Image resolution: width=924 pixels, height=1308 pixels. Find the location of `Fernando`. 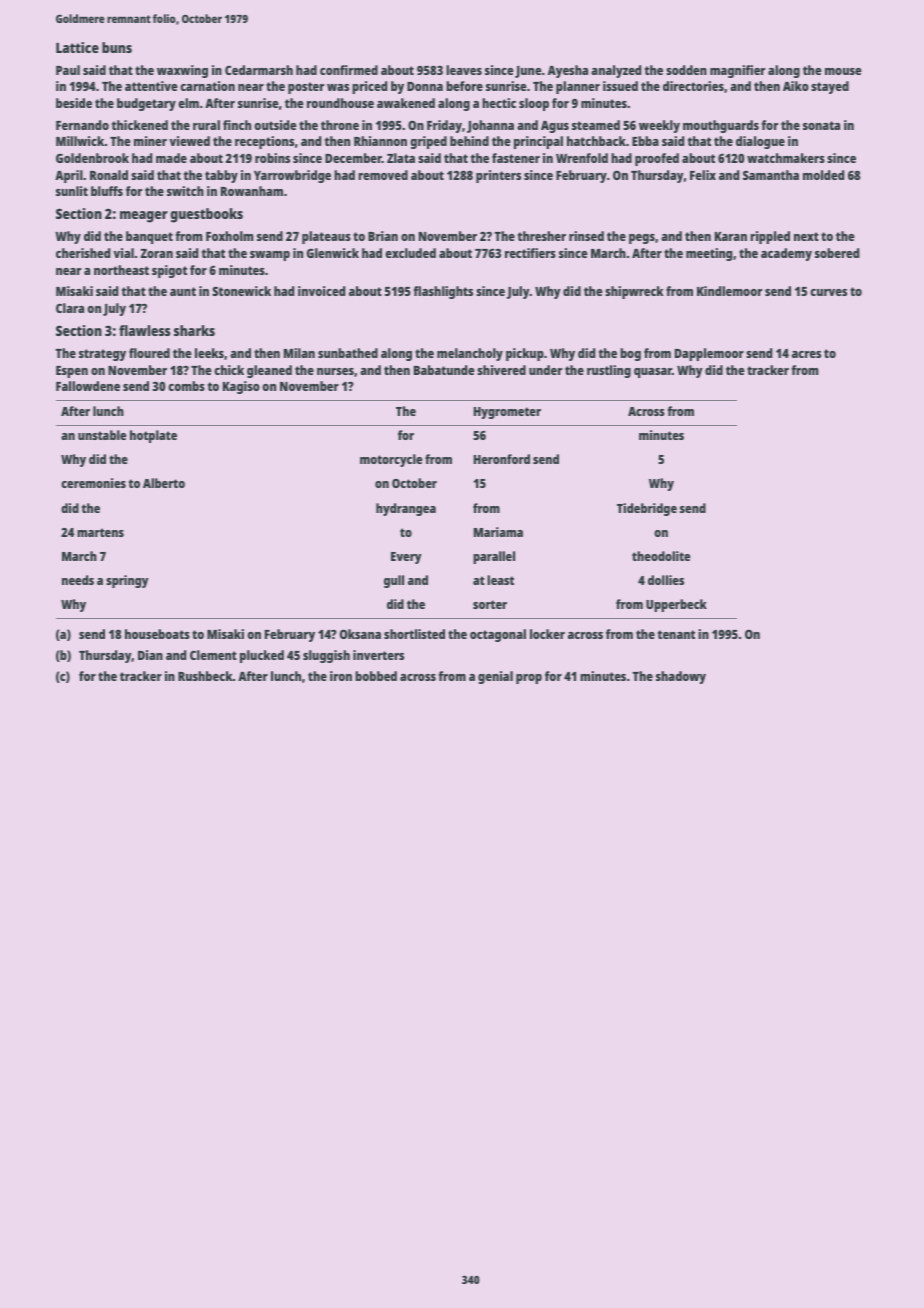

Fernando is located at coordinates (82, 125).
